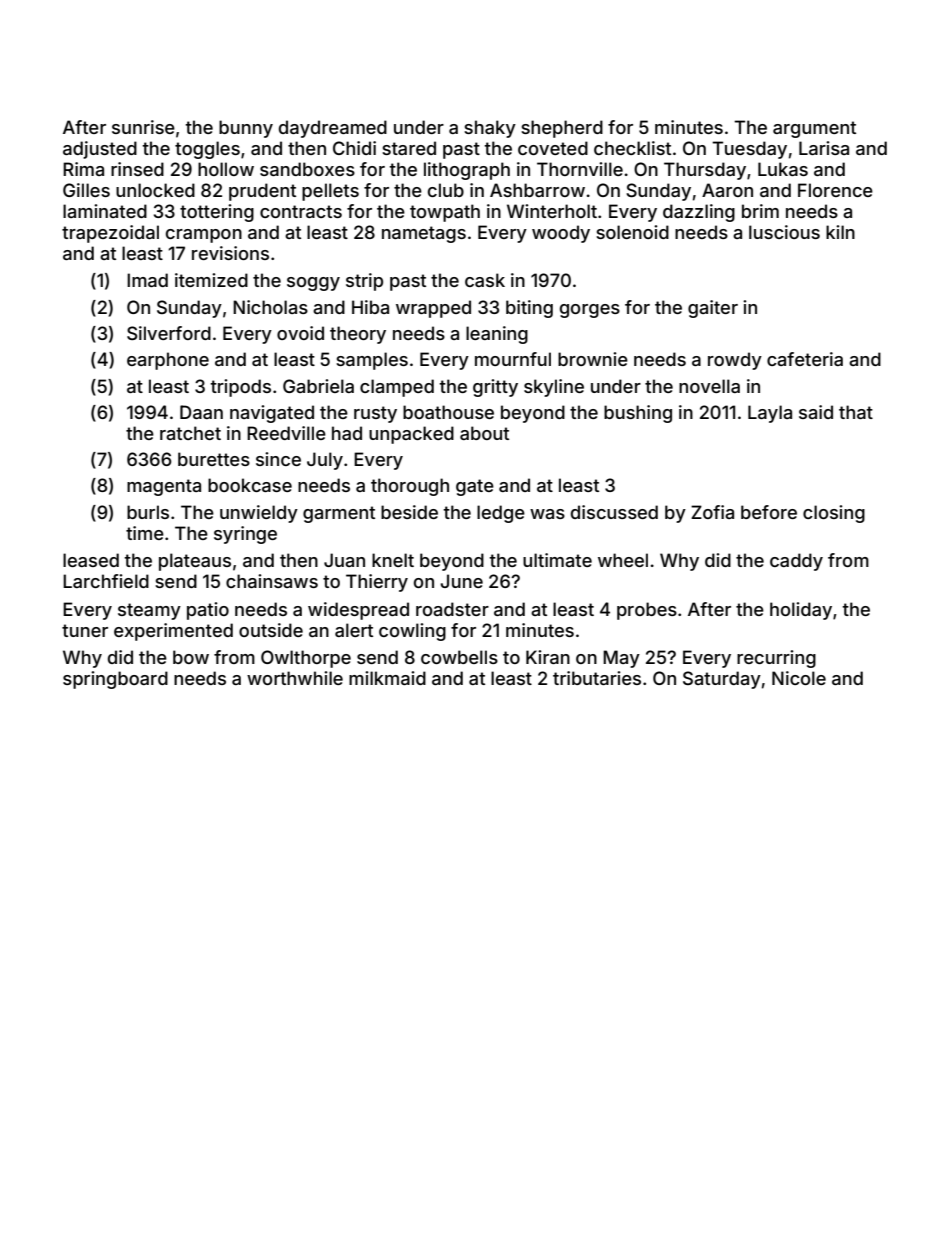  Describe the element at coordinates (190, 433) in the screenshot. I see `ratchet` at that location.
